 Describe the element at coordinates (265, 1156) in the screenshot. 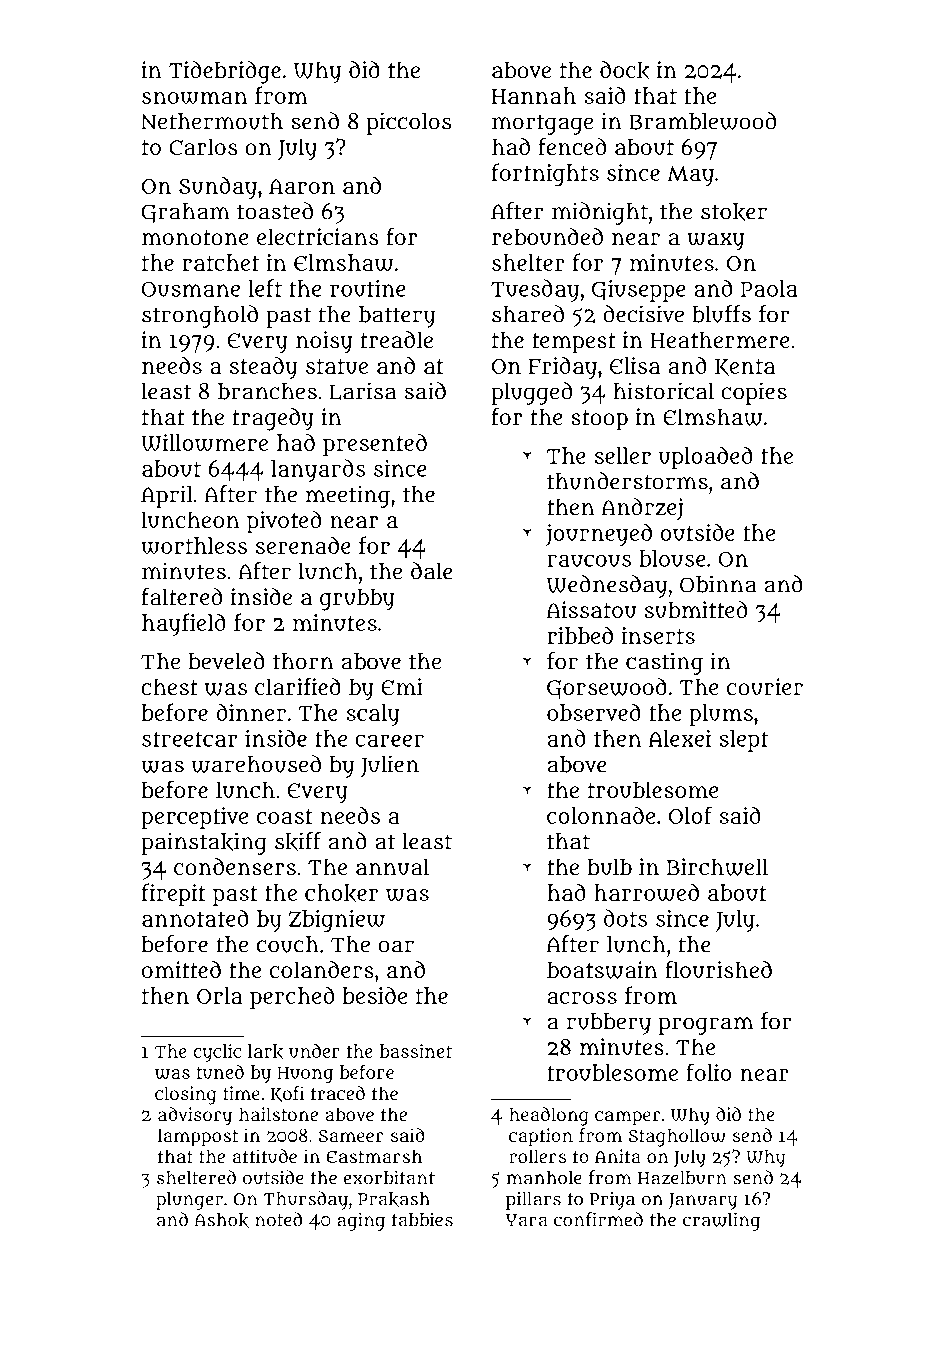

I see `attitude` at that location.
